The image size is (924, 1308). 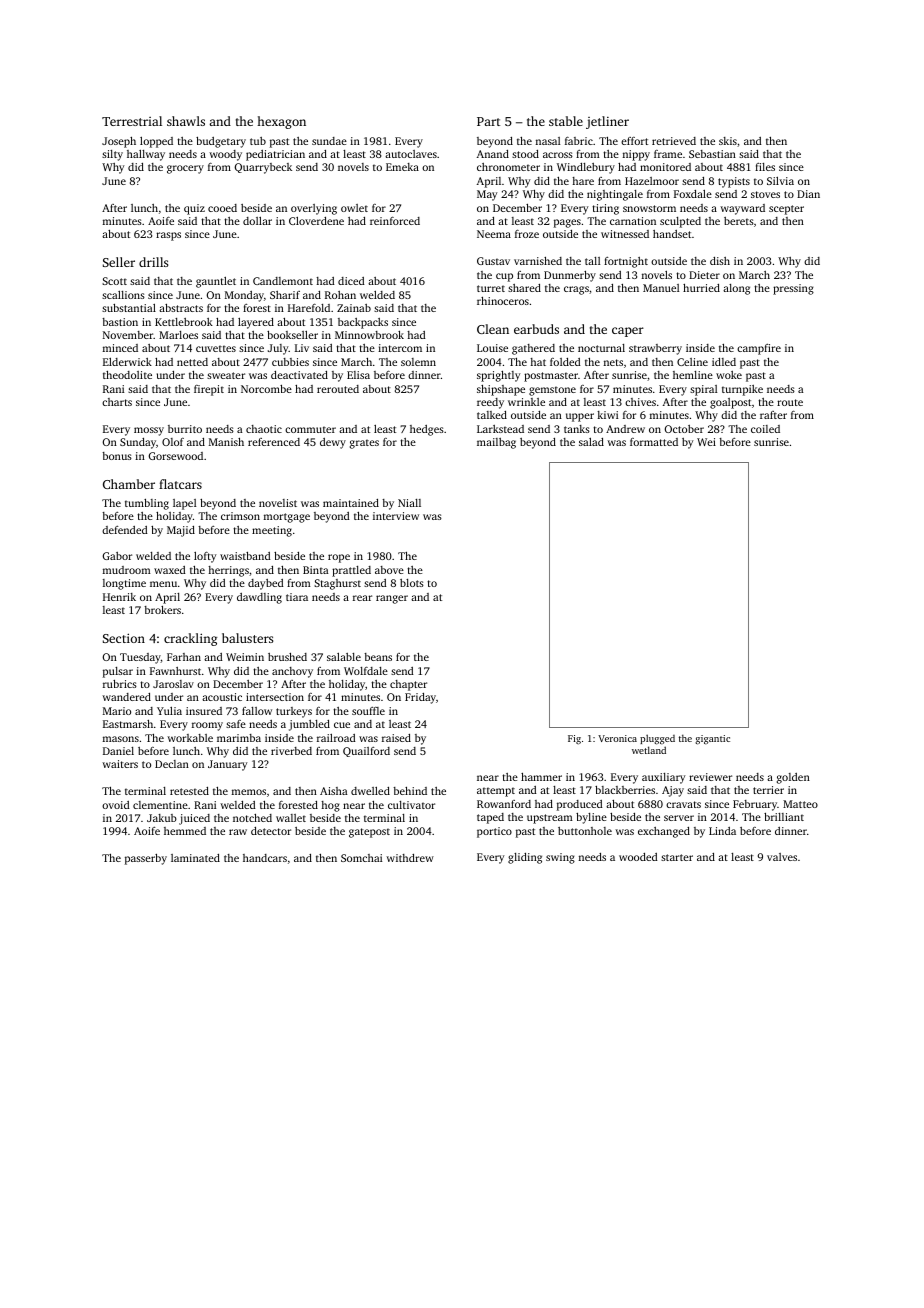 What do you see at coordinates (607, 122) in the screenshot?
I see `jetliner` at bounding box center [607, 122].
